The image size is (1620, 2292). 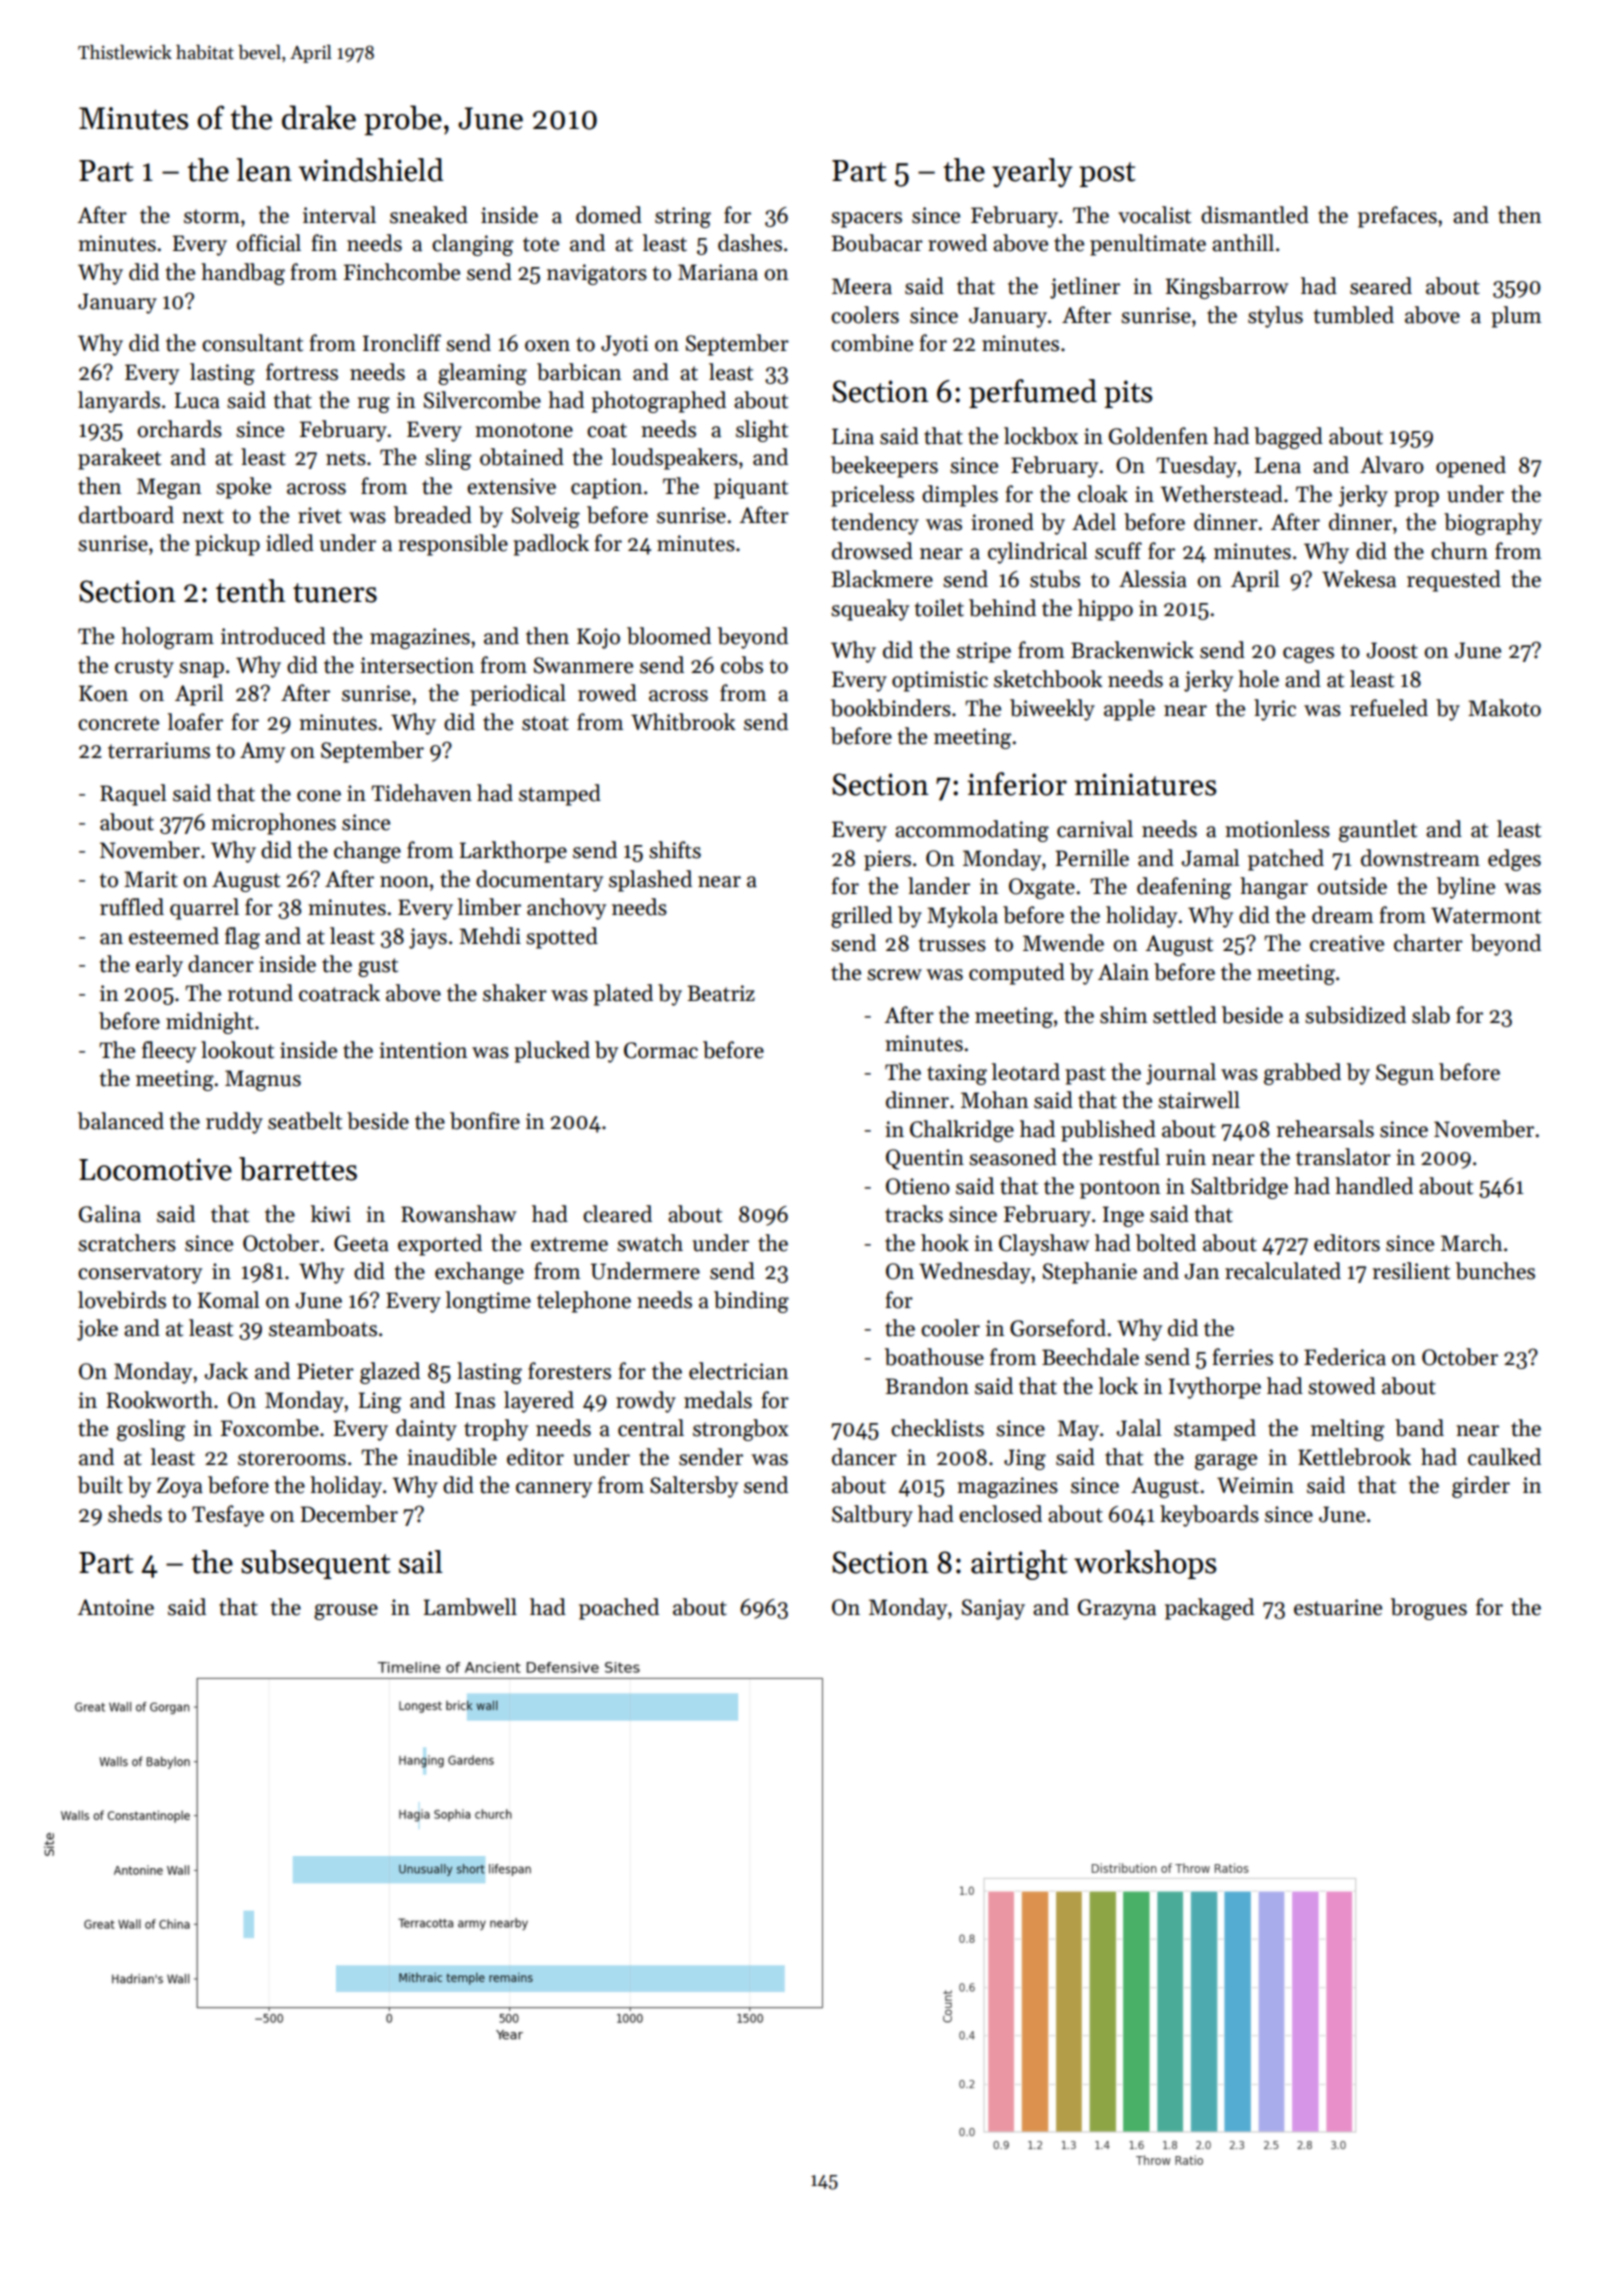 I want to click on Raquel, so click(x=133, y=795).
